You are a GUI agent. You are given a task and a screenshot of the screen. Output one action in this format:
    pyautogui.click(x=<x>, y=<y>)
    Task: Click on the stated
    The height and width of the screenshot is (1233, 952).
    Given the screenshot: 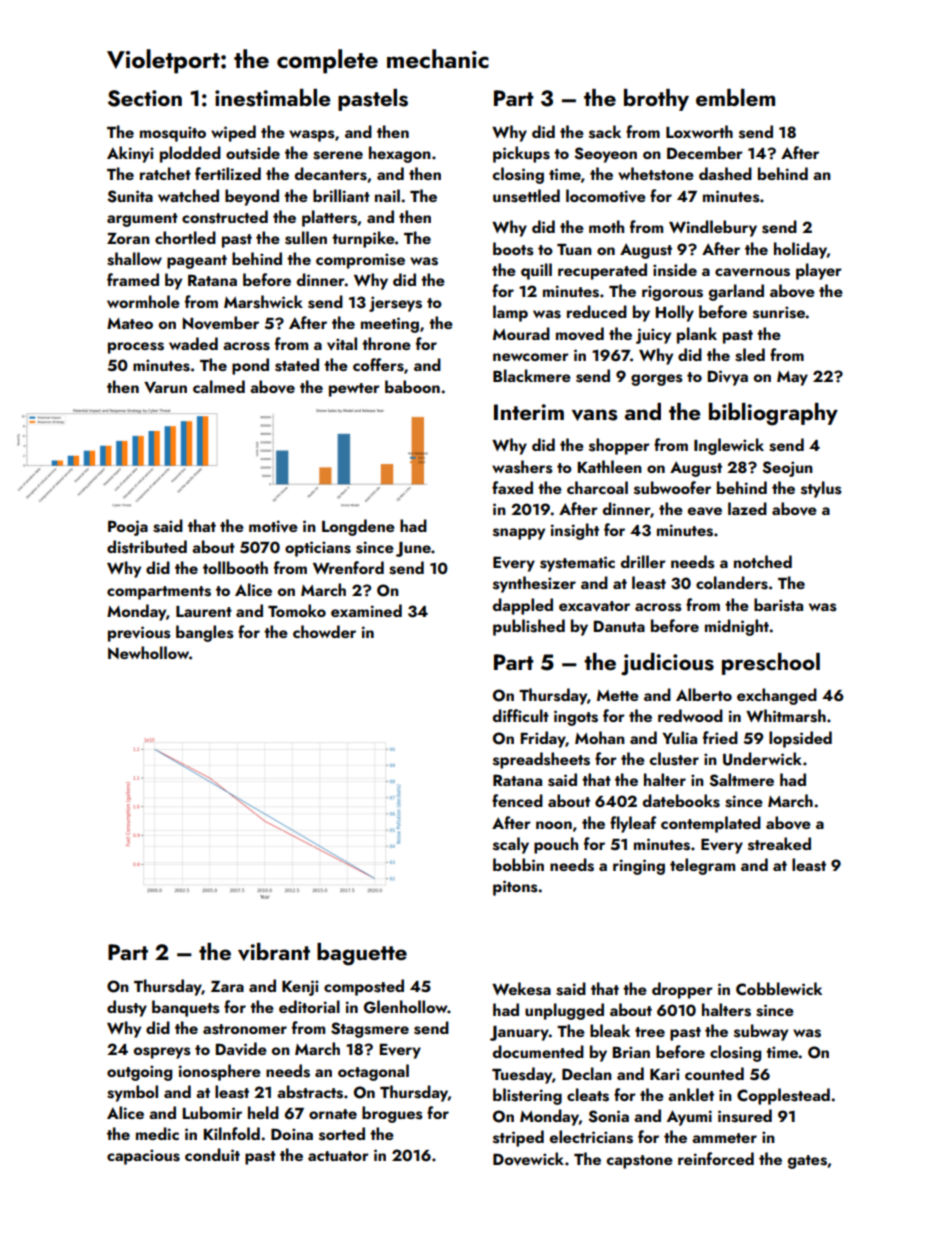 What is the action you would take?
    pyautogui.click(x=297, y=365)
